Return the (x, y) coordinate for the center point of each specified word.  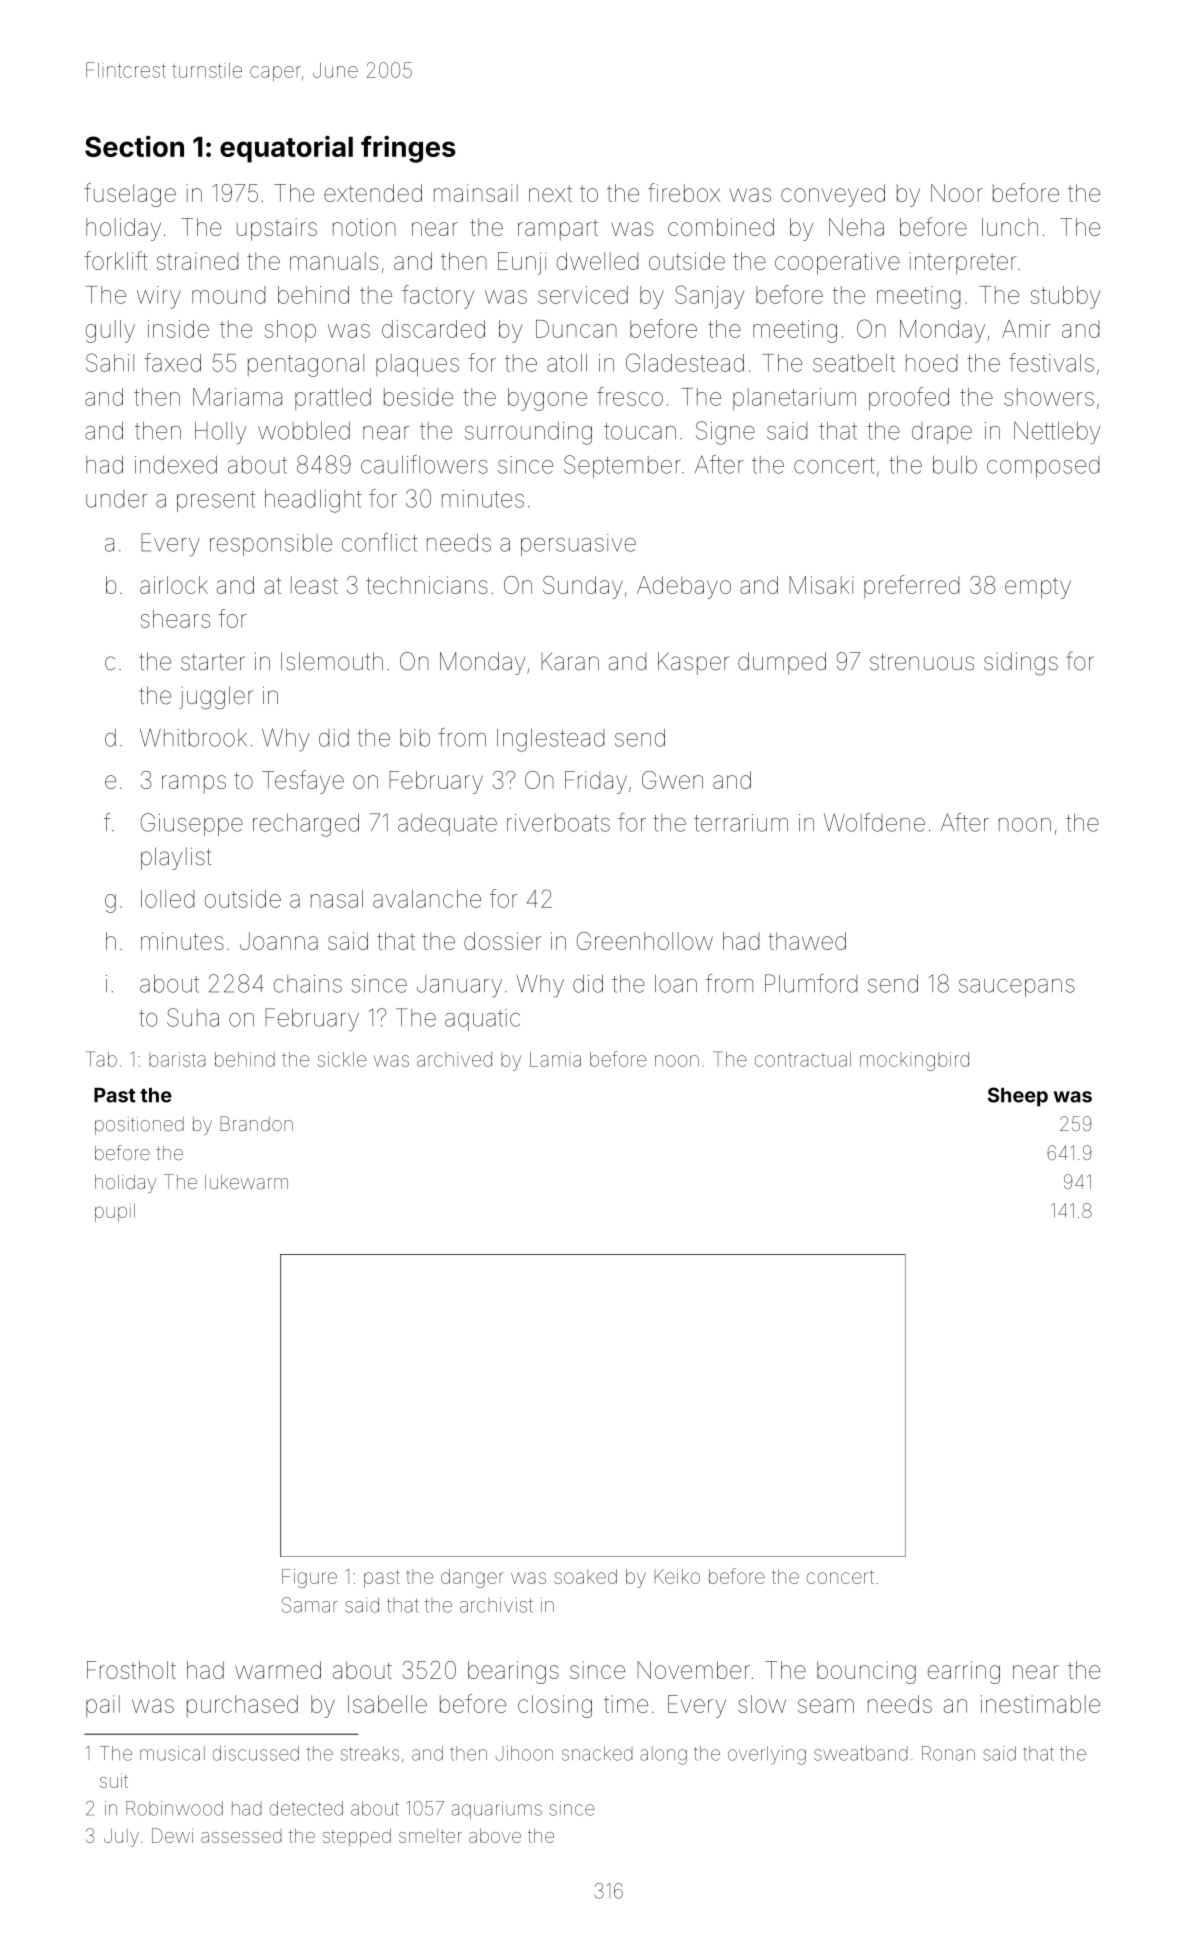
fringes (408, 149)
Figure (309, 1578)
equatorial (286, 149)
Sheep (1018, 1097)
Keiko (677, 1576)
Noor (957, 193)
